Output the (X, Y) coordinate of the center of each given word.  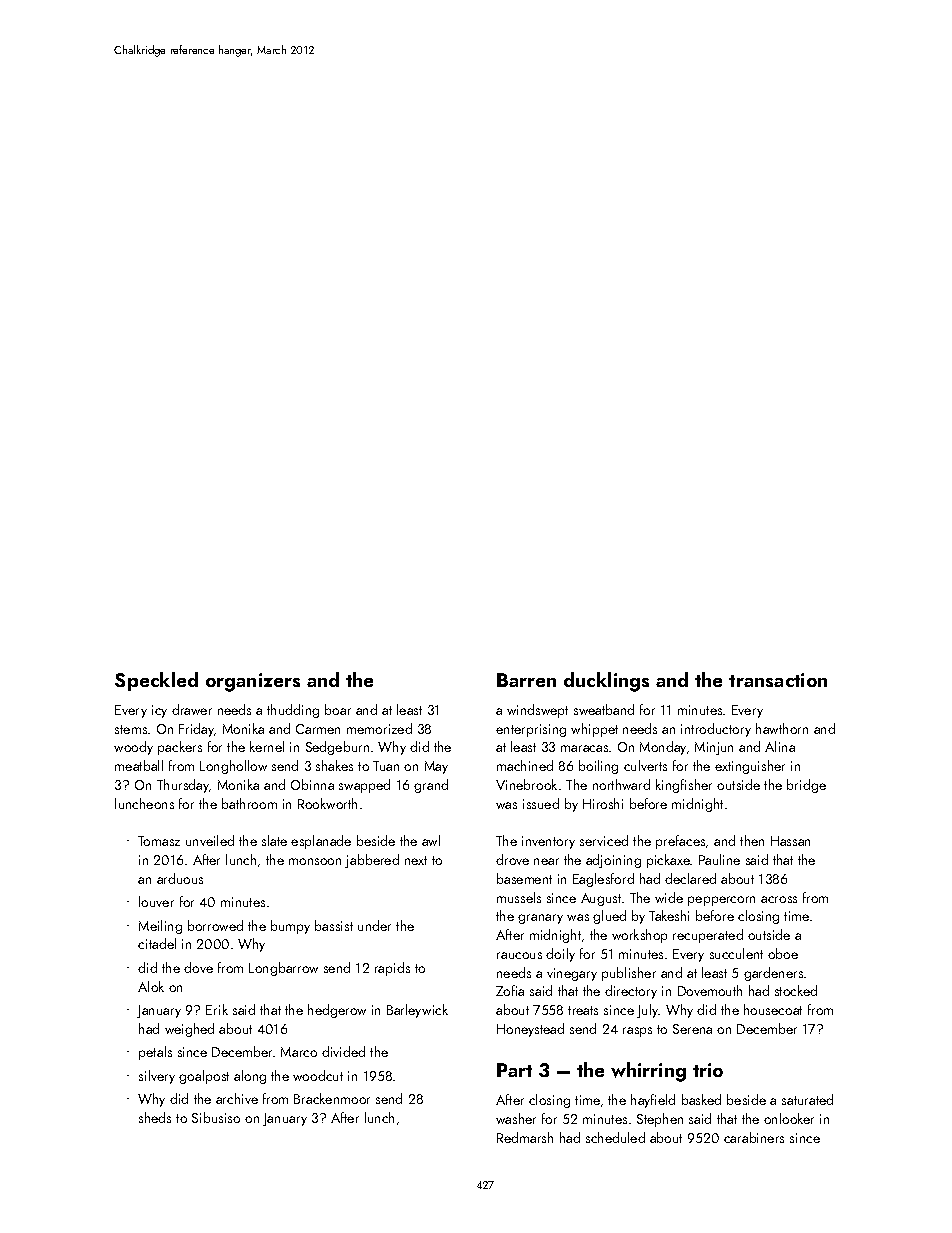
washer (516, 1118)
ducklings (606, 682)
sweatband (604, 709)
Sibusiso (216, 1117)
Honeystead (530, 1030)
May (436, 767)
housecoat (773, 1009)
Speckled (156, 681)
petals (155, 1053)
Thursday (183, 786)
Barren (526, 680)
